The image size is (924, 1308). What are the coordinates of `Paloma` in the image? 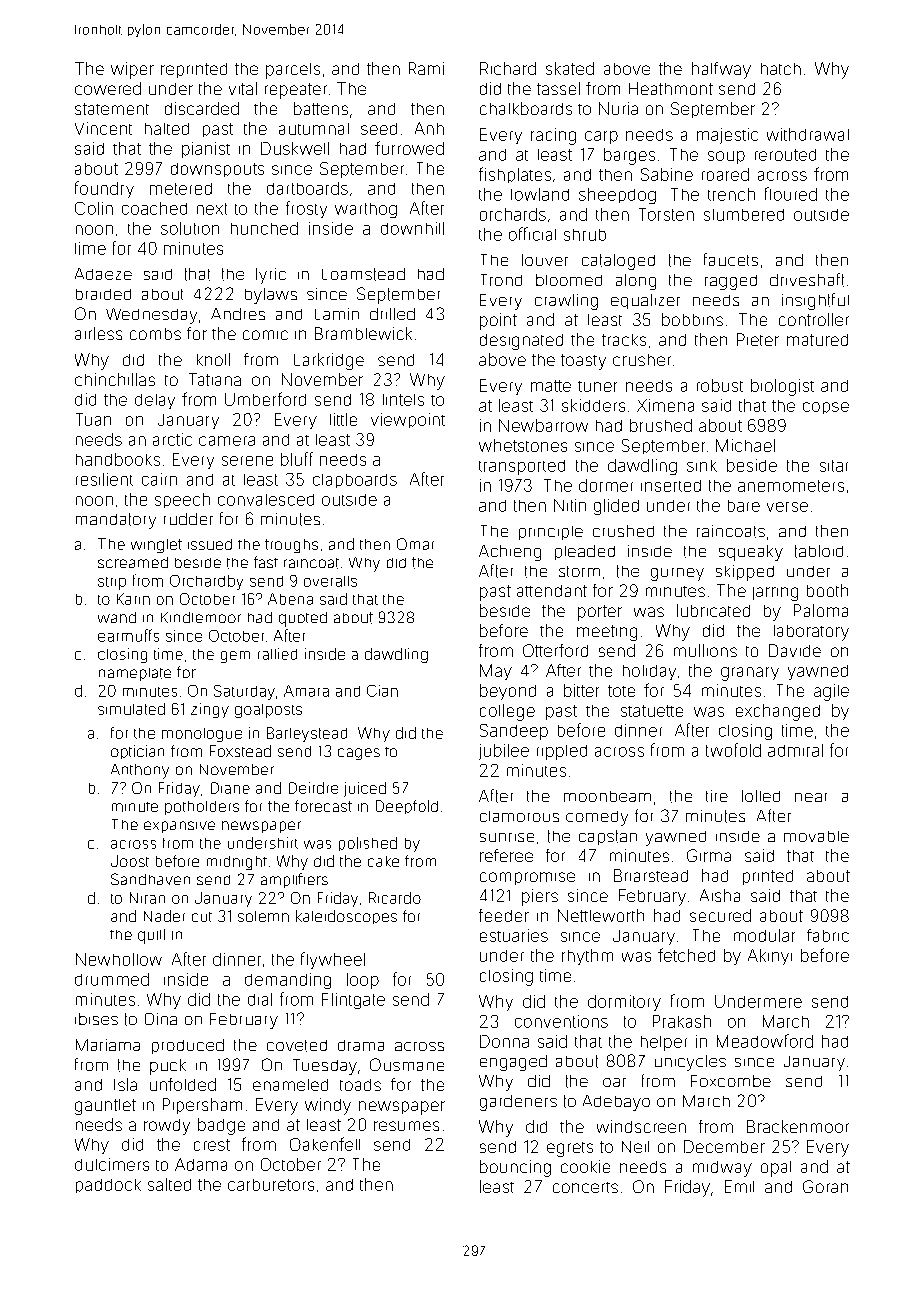 It's located at (821, 610).
